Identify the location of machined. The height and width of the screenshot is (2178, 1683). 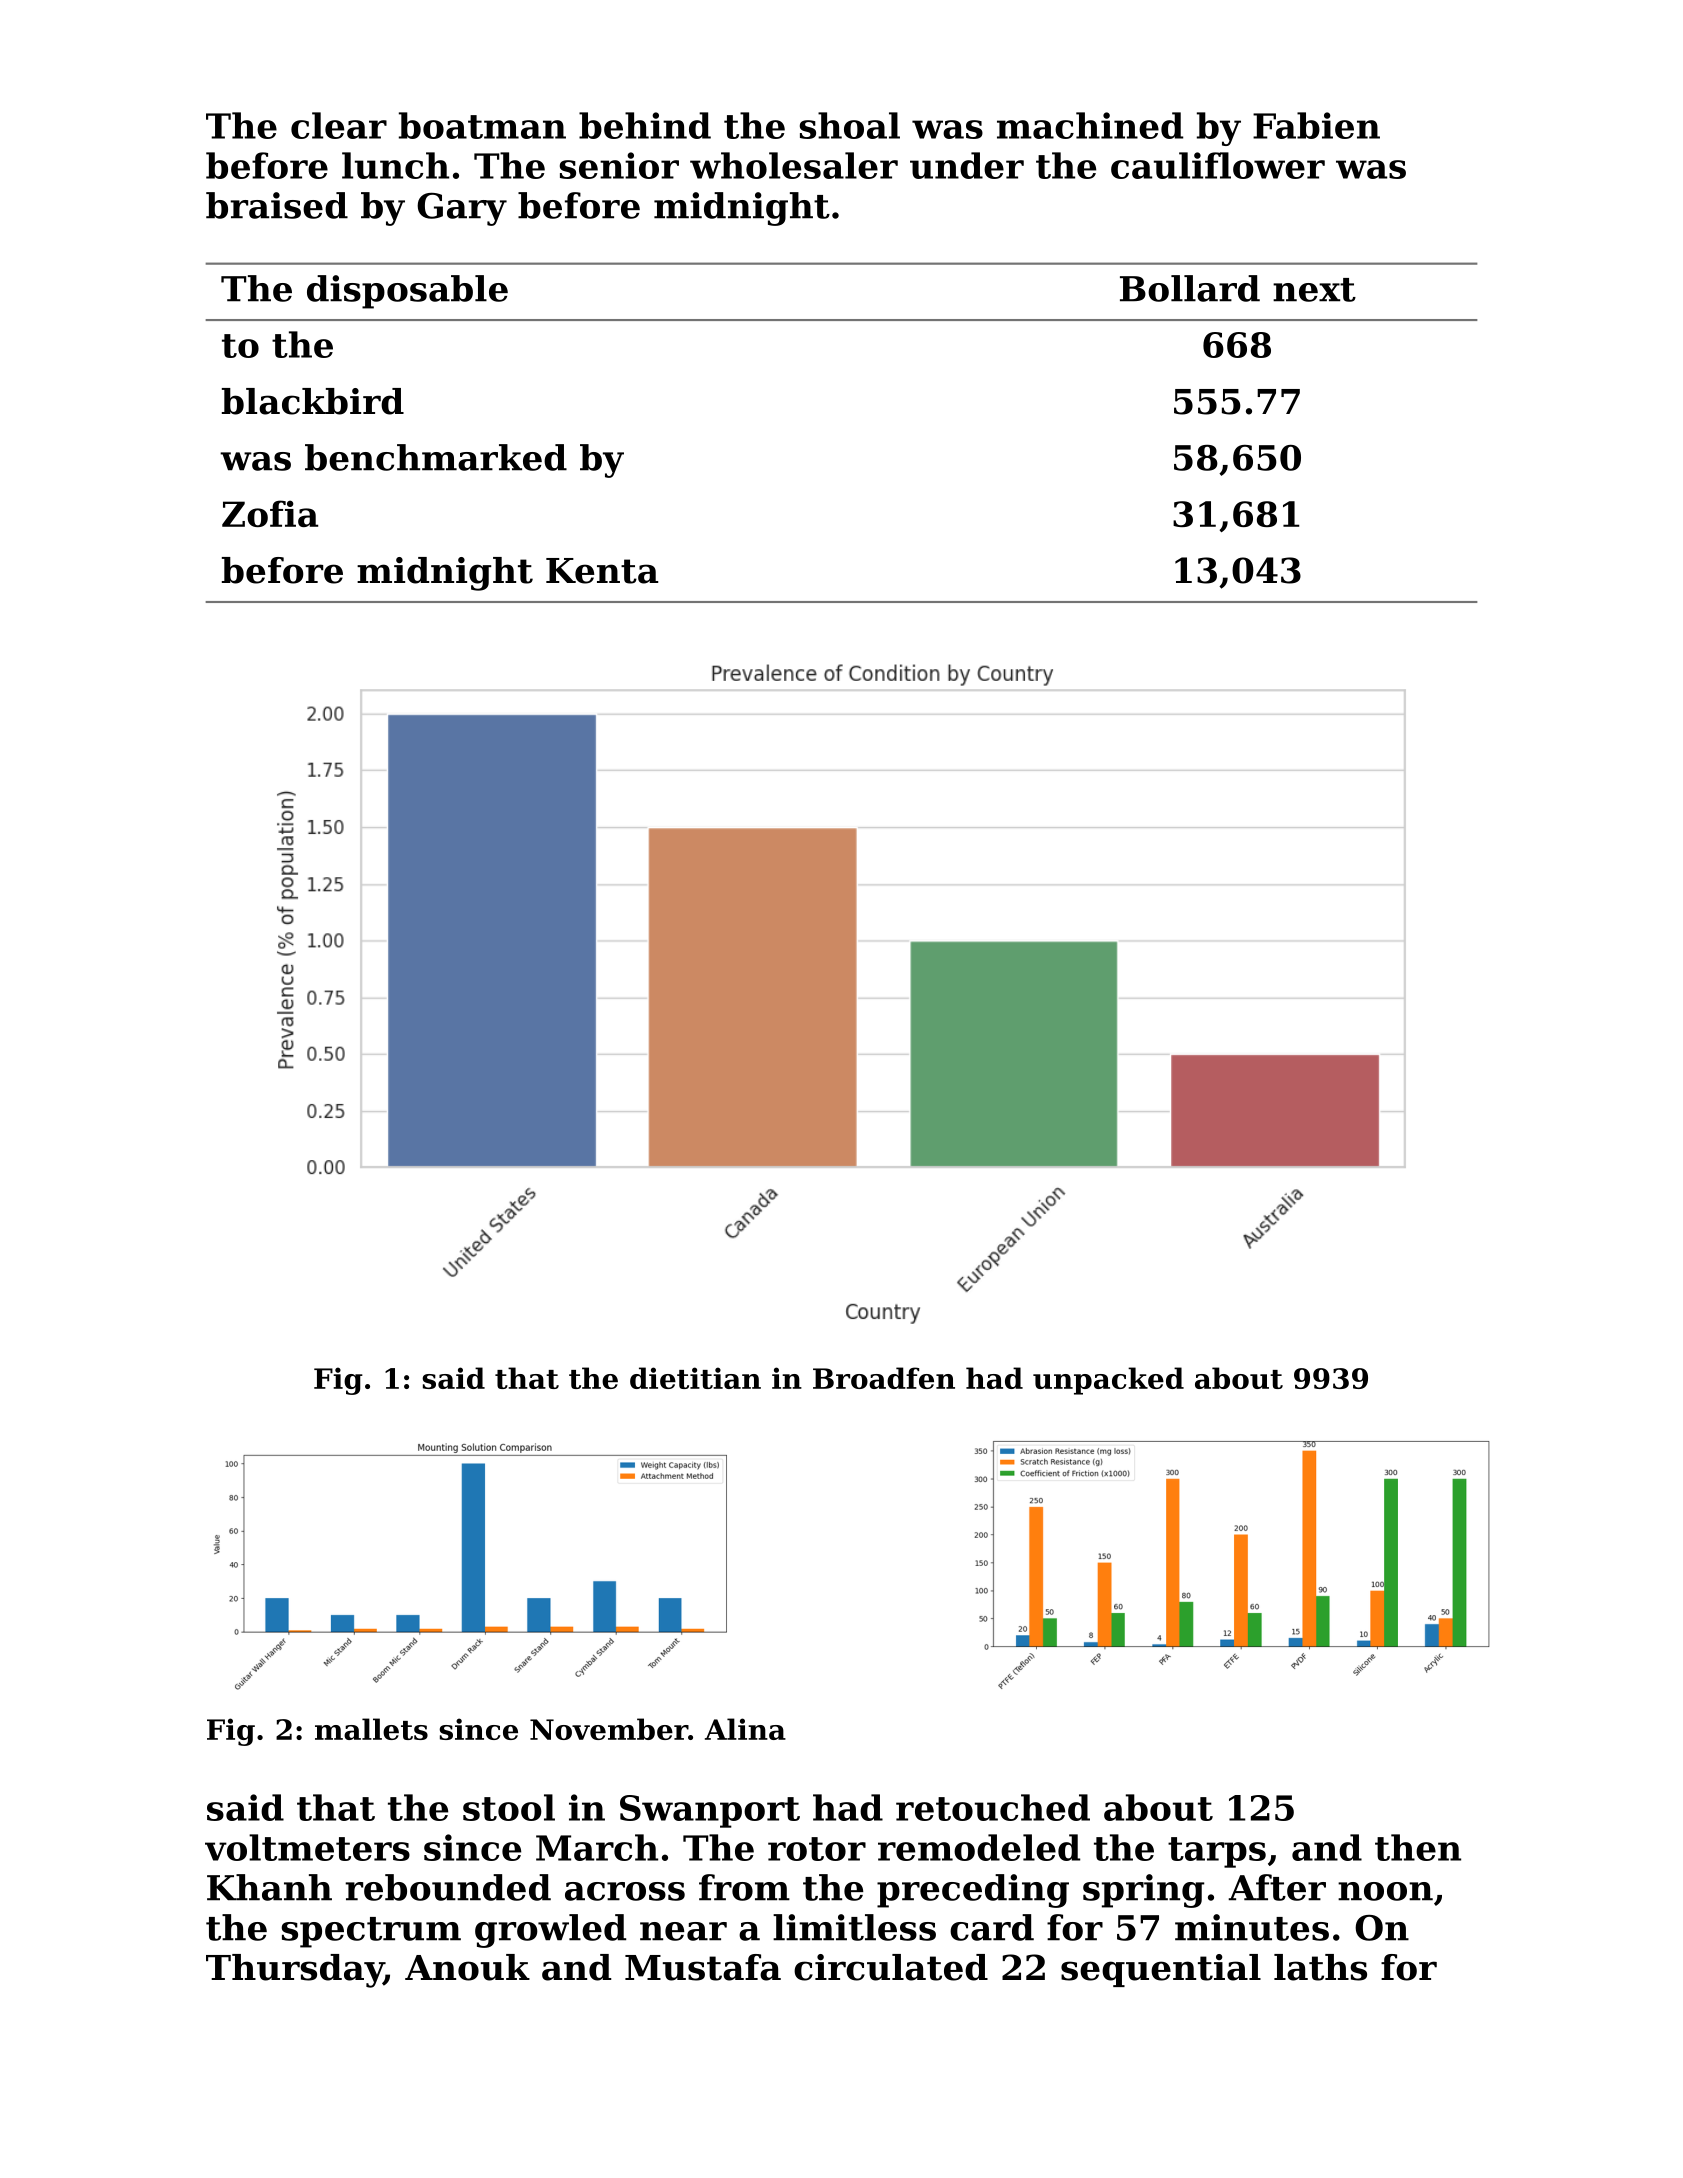
(1090, 125).
